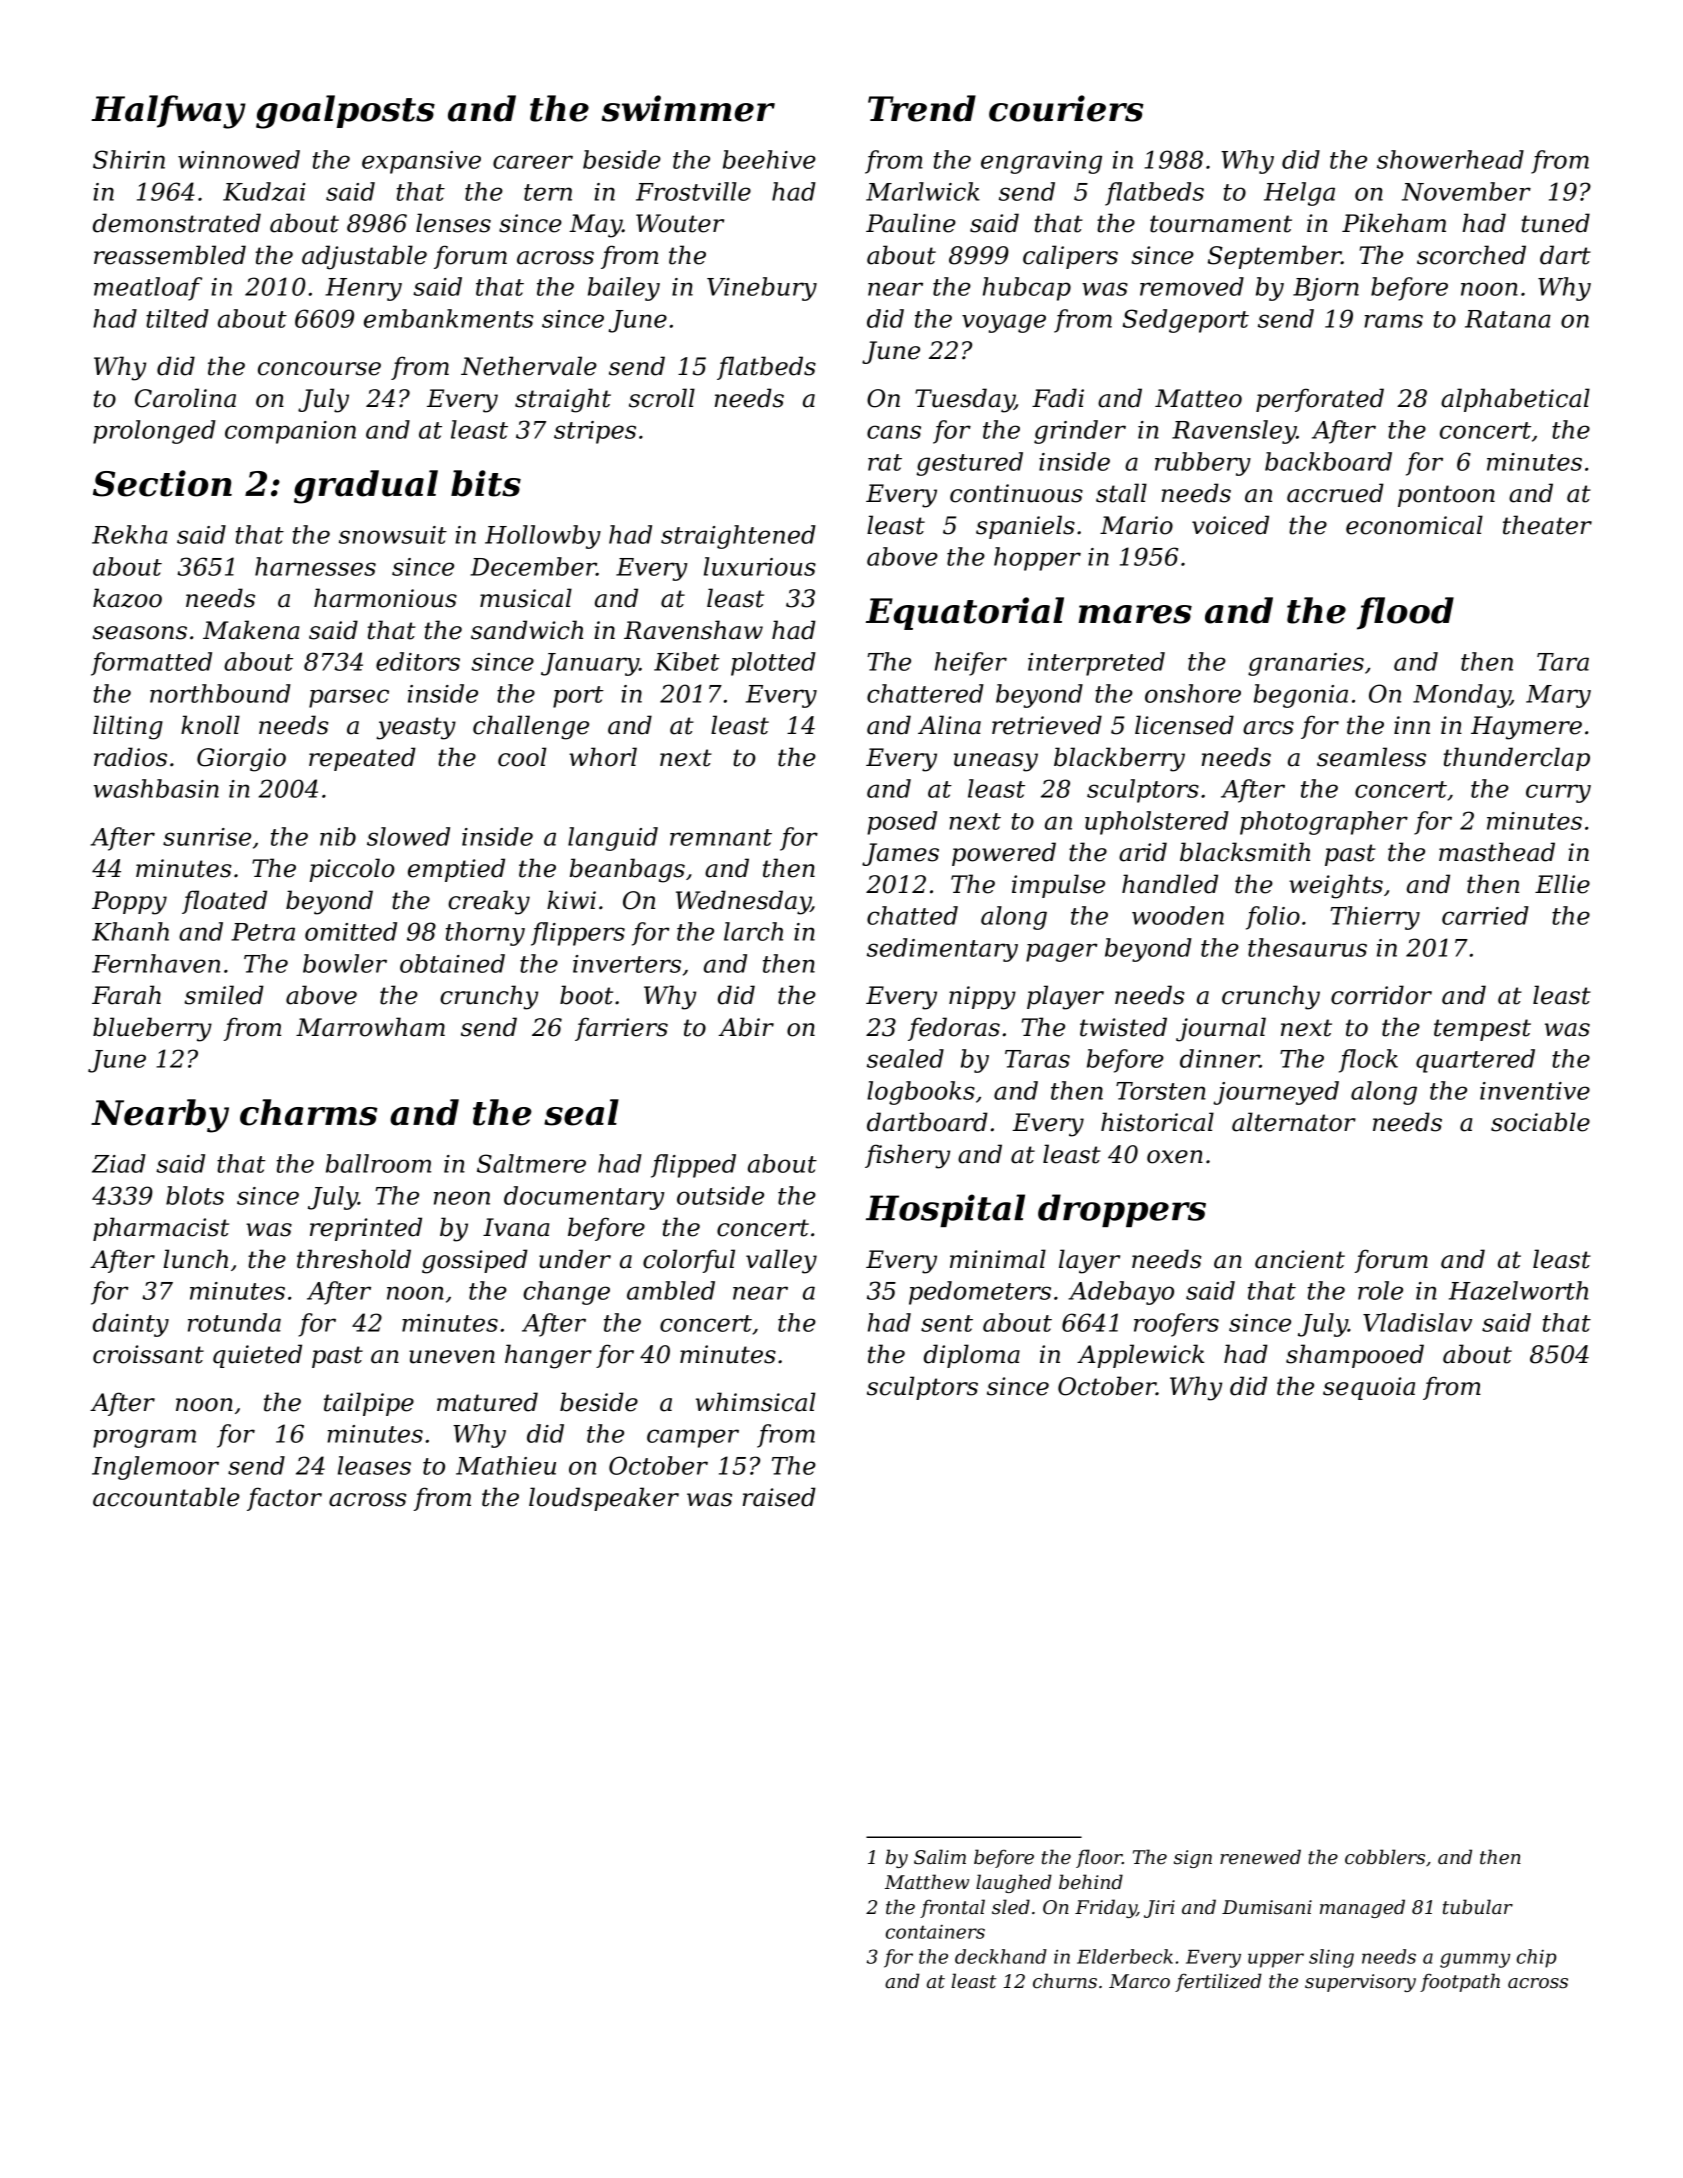 The height and width of the screenshot is (2178, 1683). I want to click on factor, so click(284, 1499).
